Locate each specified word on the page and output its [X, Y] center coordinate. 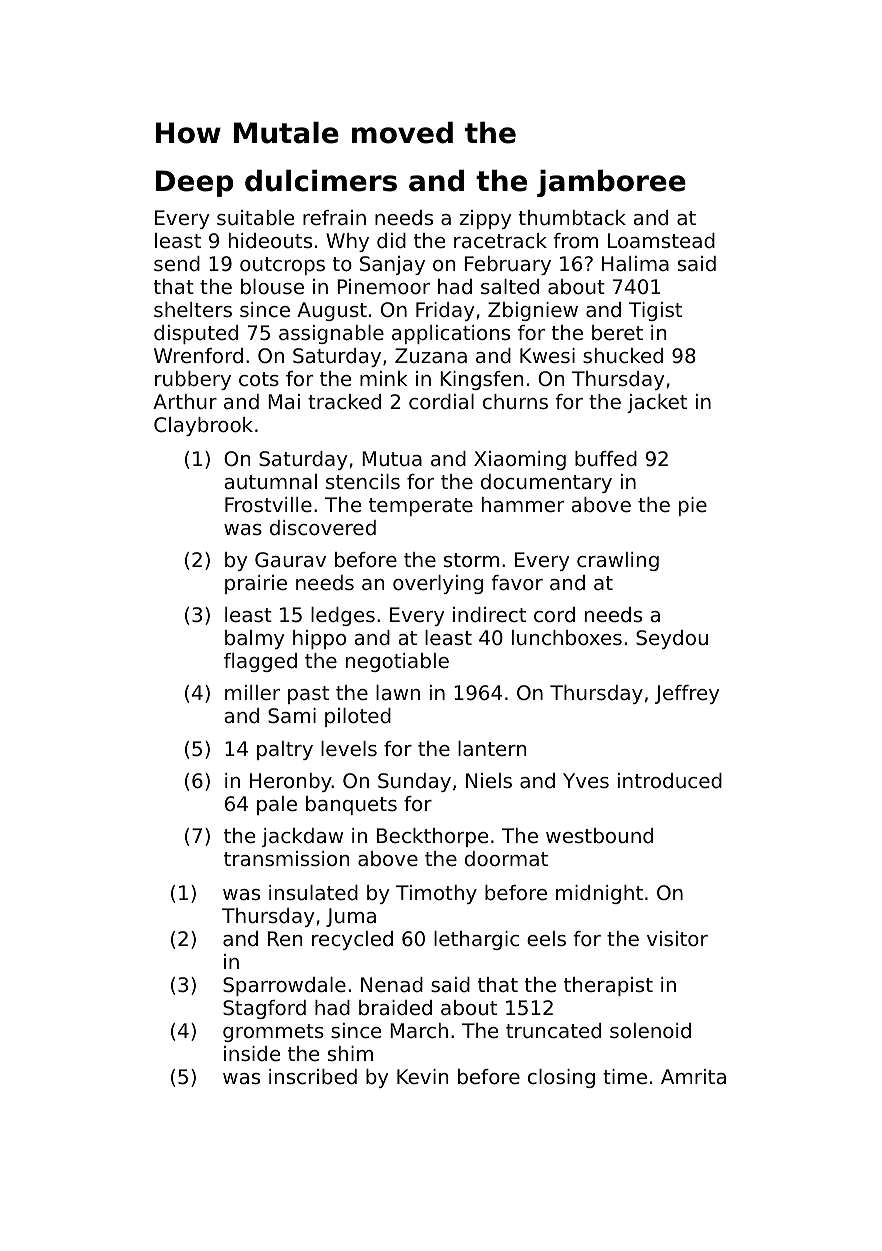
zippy [486, 219]
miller [252, 693]
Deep [194, 183]
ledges [343, 616]
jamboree [611, 183]
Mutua [392, 459]
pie [693, 506]
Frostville [268, 505]
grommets [273, 1033]
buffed [606, 459]
